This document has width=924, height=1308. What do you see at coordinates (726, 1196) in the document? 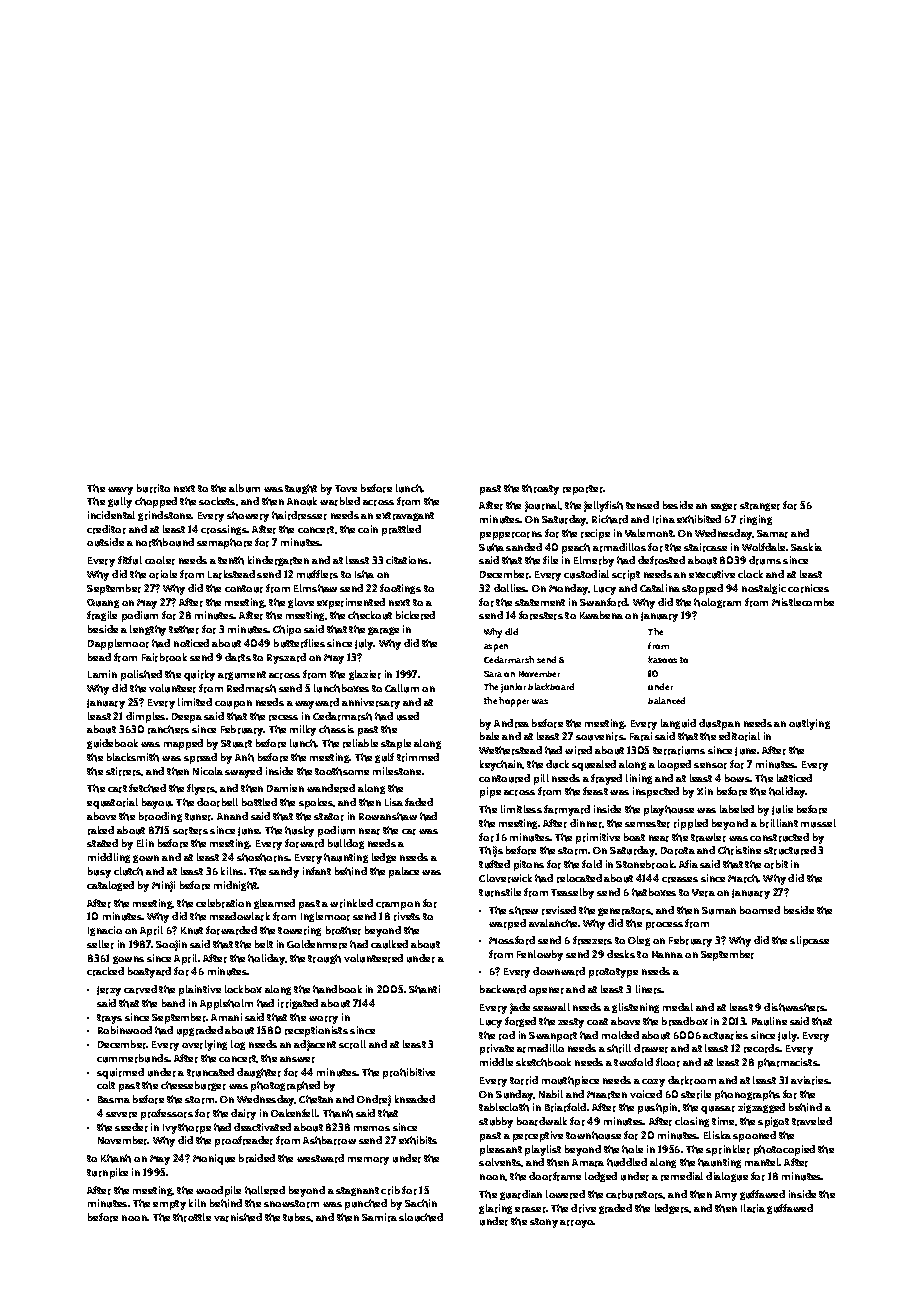
I see `Amy` at bounding box center [726, 1196].
